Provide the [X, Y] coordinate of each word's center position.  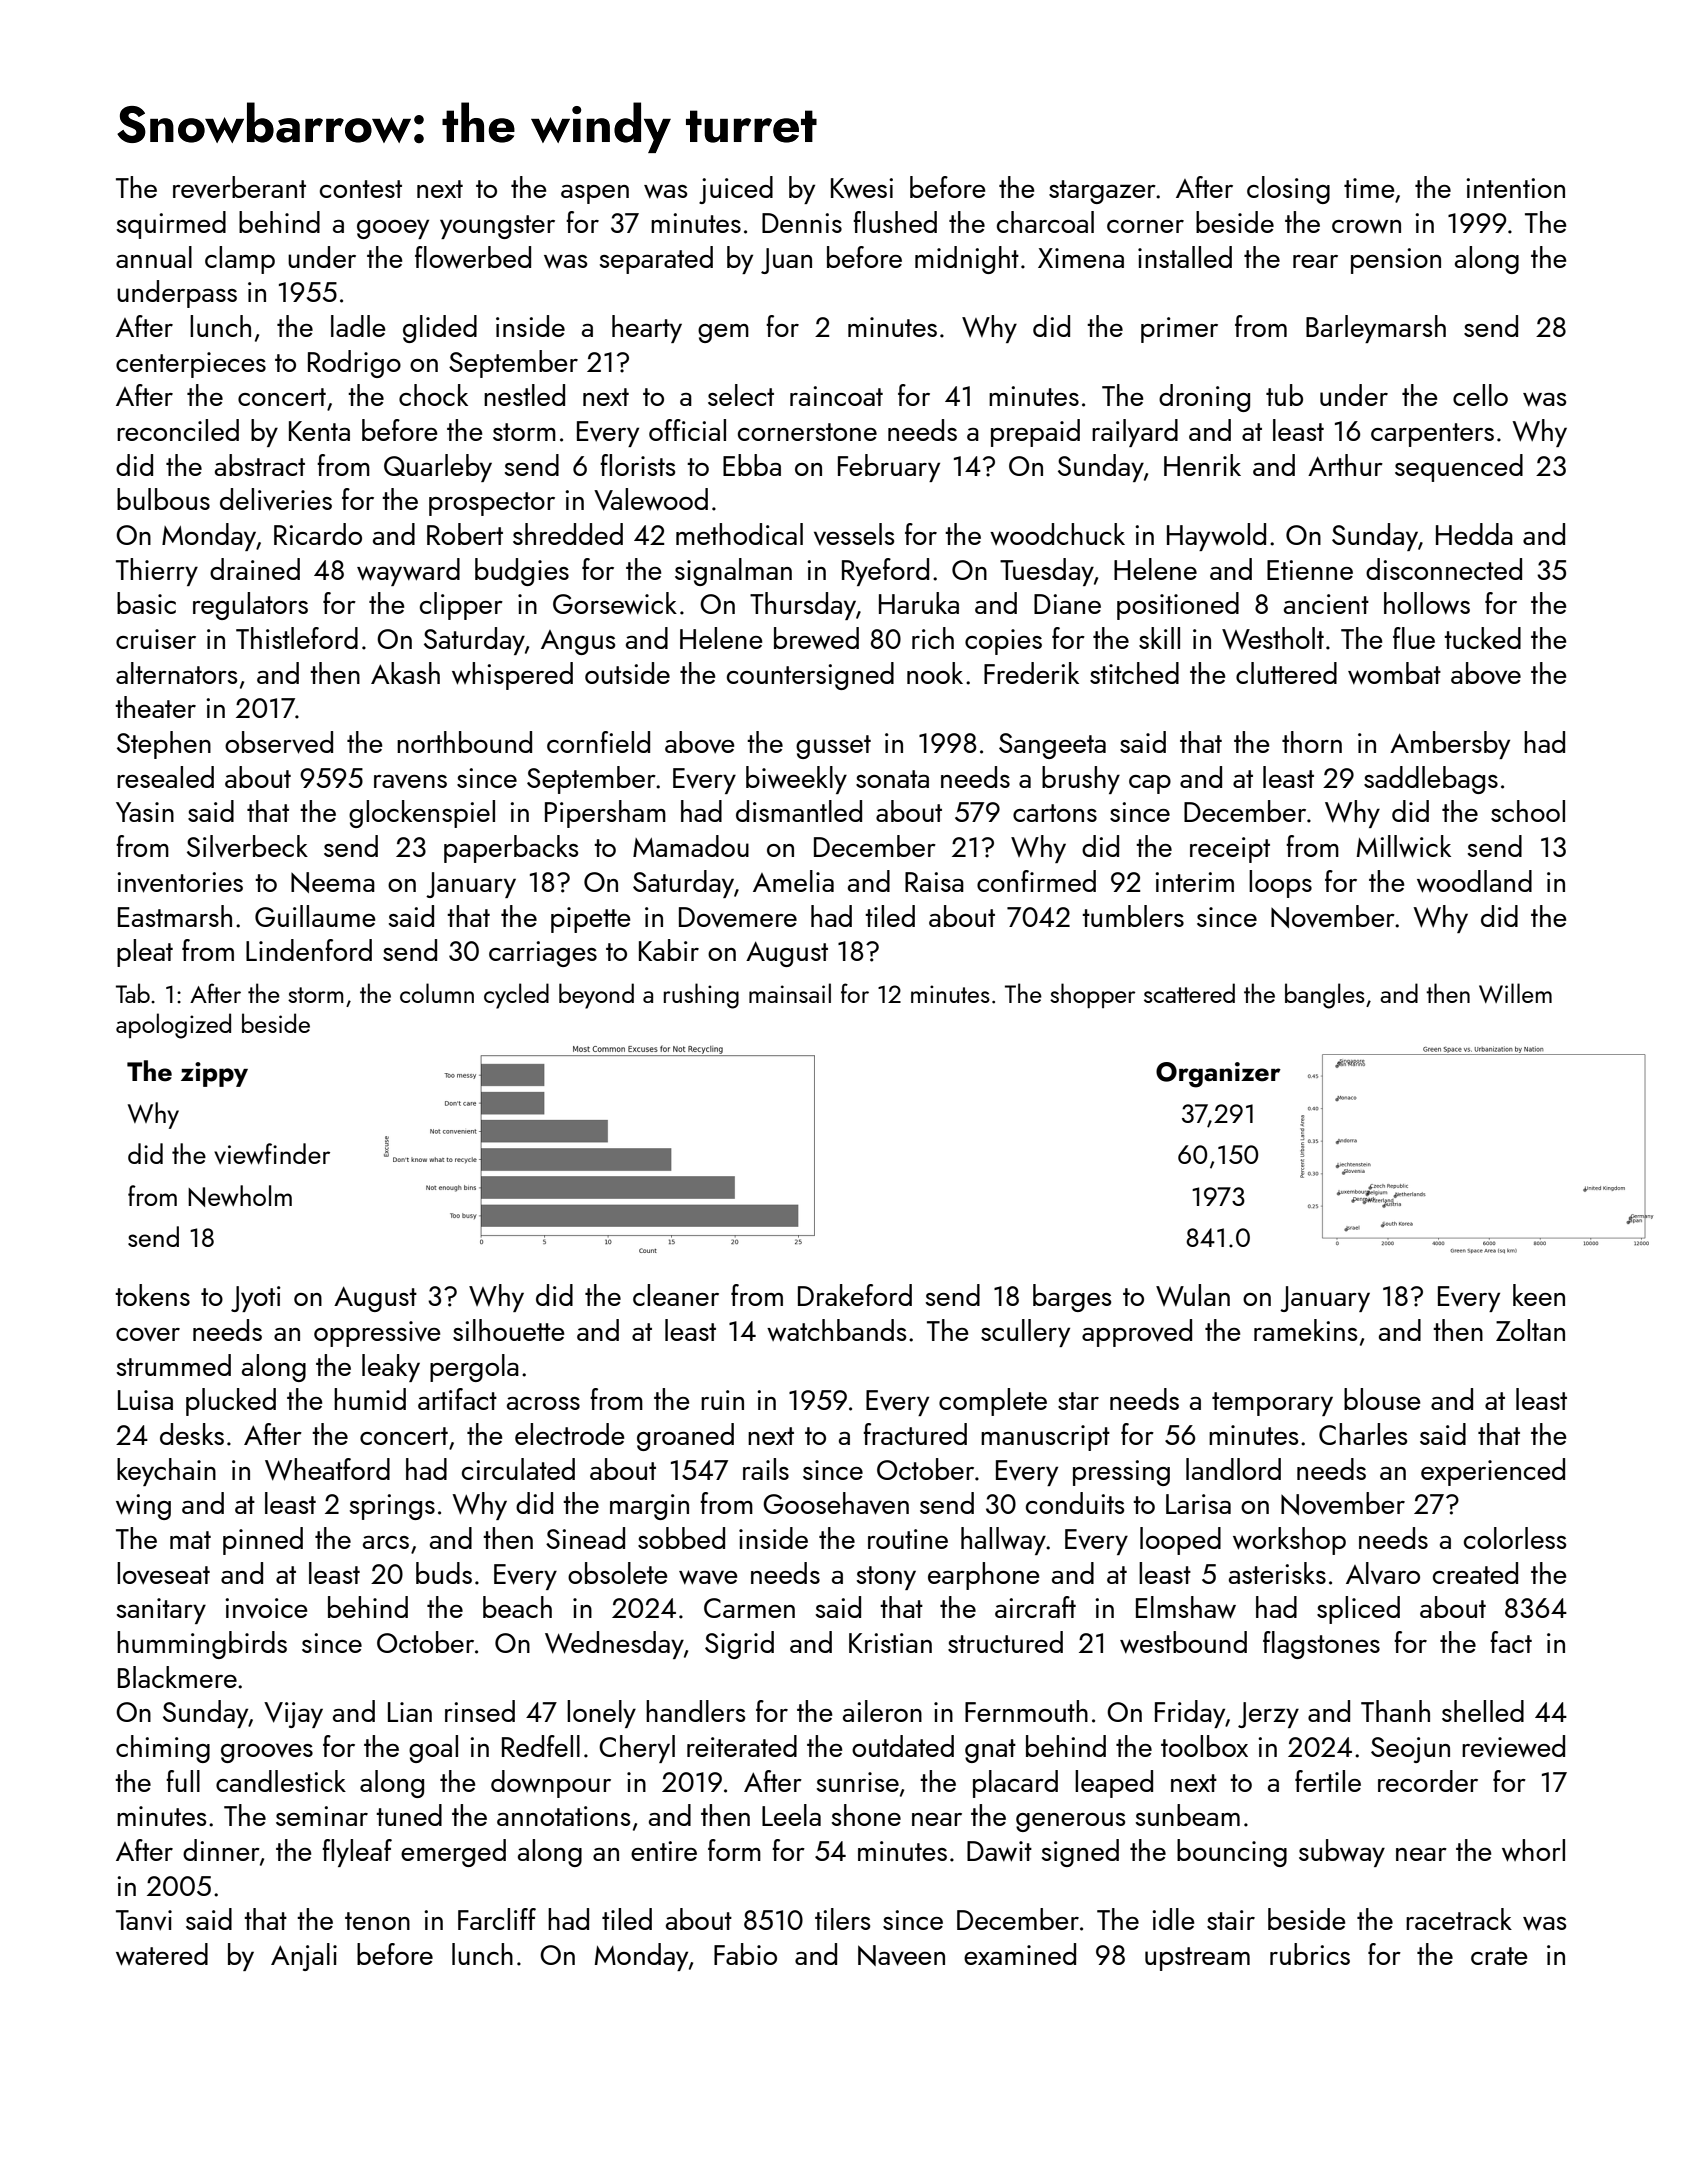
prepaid [1035, 433]
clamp [240, 260]
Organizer [1218, 1075]
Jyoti [256, 1299]
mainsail [790, 993]
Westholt [1273, 638]
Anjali [304, 1957]
